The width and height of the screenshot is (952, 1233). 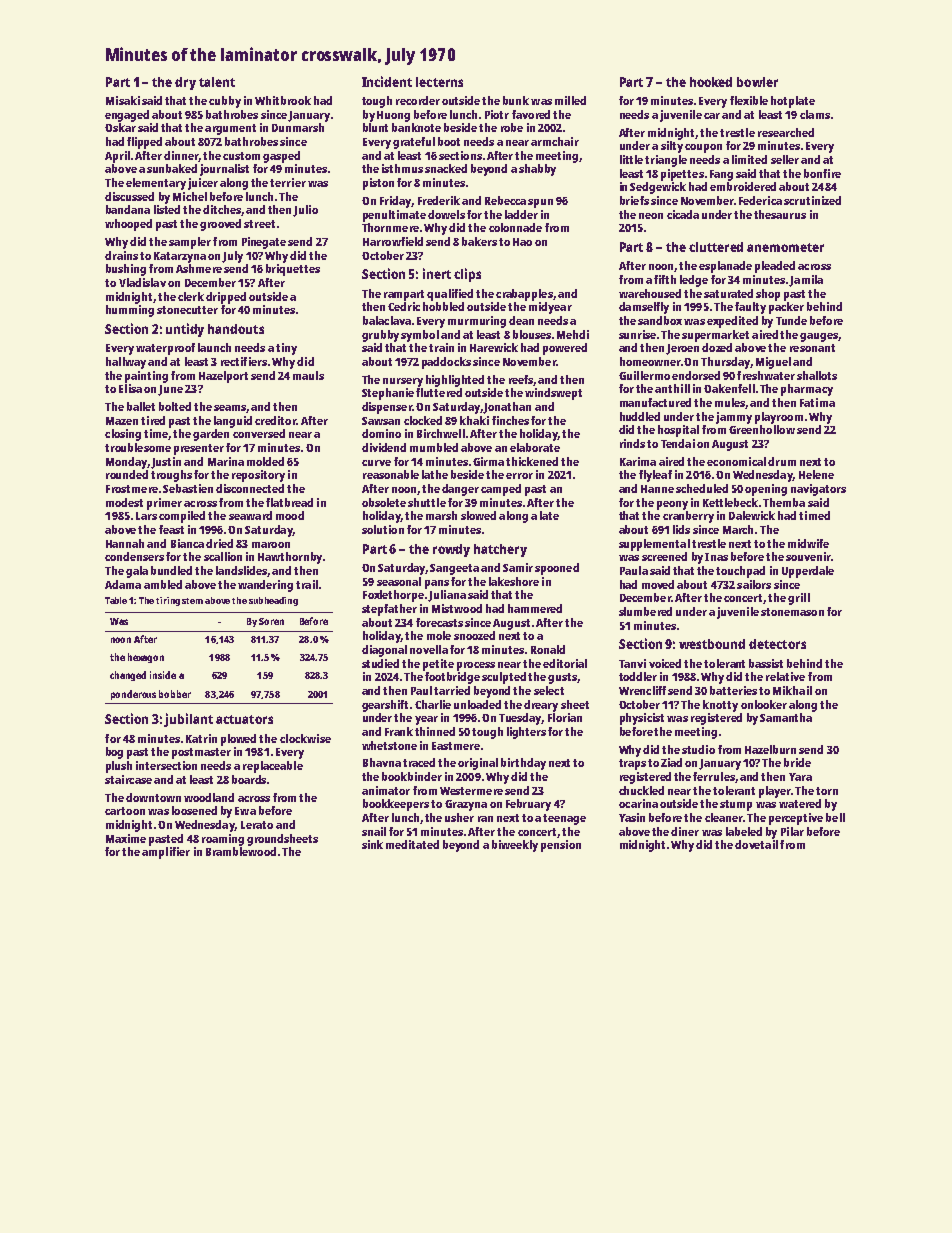 I want to click on gasped, so click(x=281, y=157).
